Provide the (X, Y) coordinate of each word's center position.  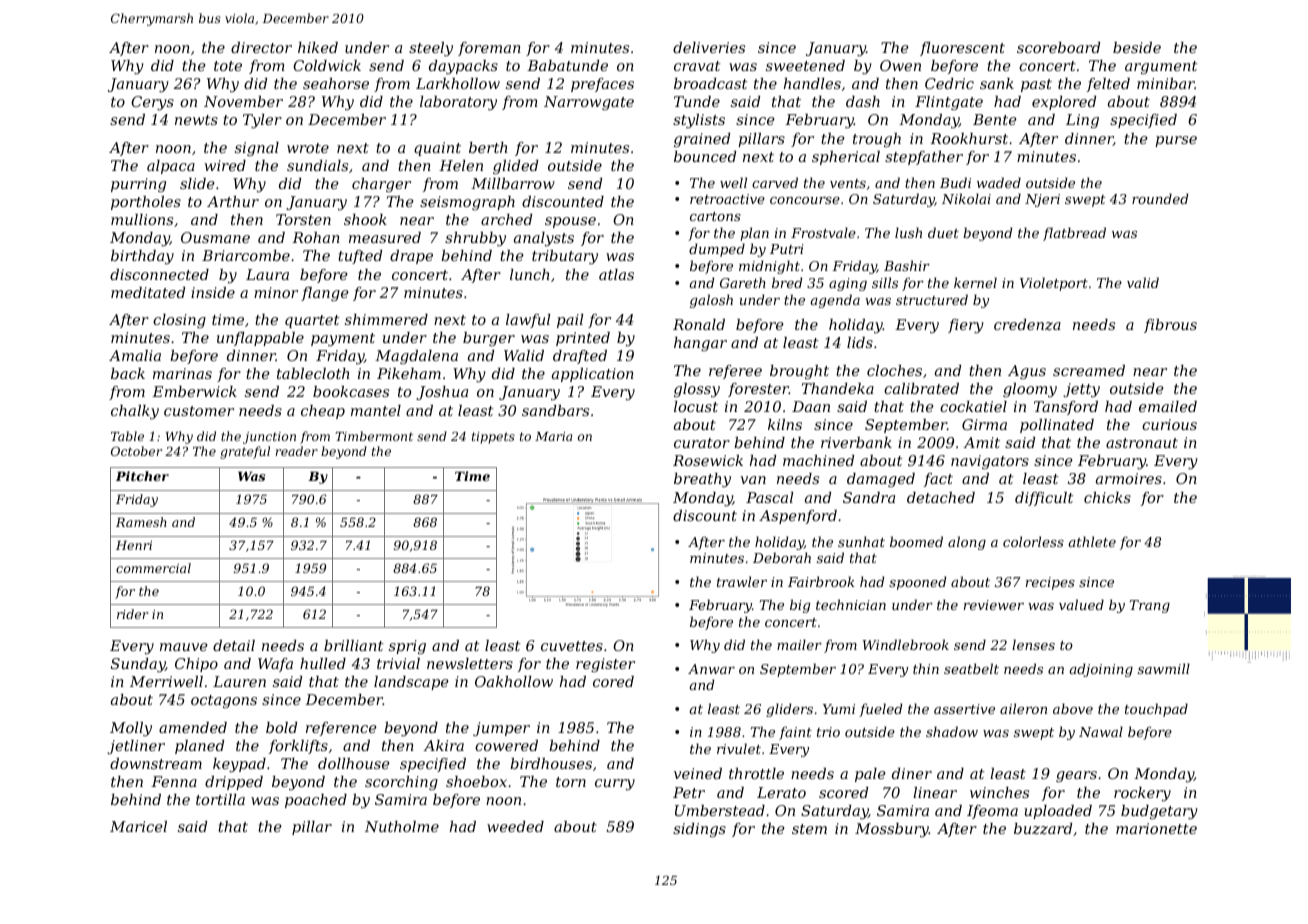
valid (1143, 282)
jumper (501, 729)
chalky (135, 412)
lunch (530, 274)
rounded (1160, 198)
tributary (565, 257)
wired (225, 165)
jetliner (136, 747)
